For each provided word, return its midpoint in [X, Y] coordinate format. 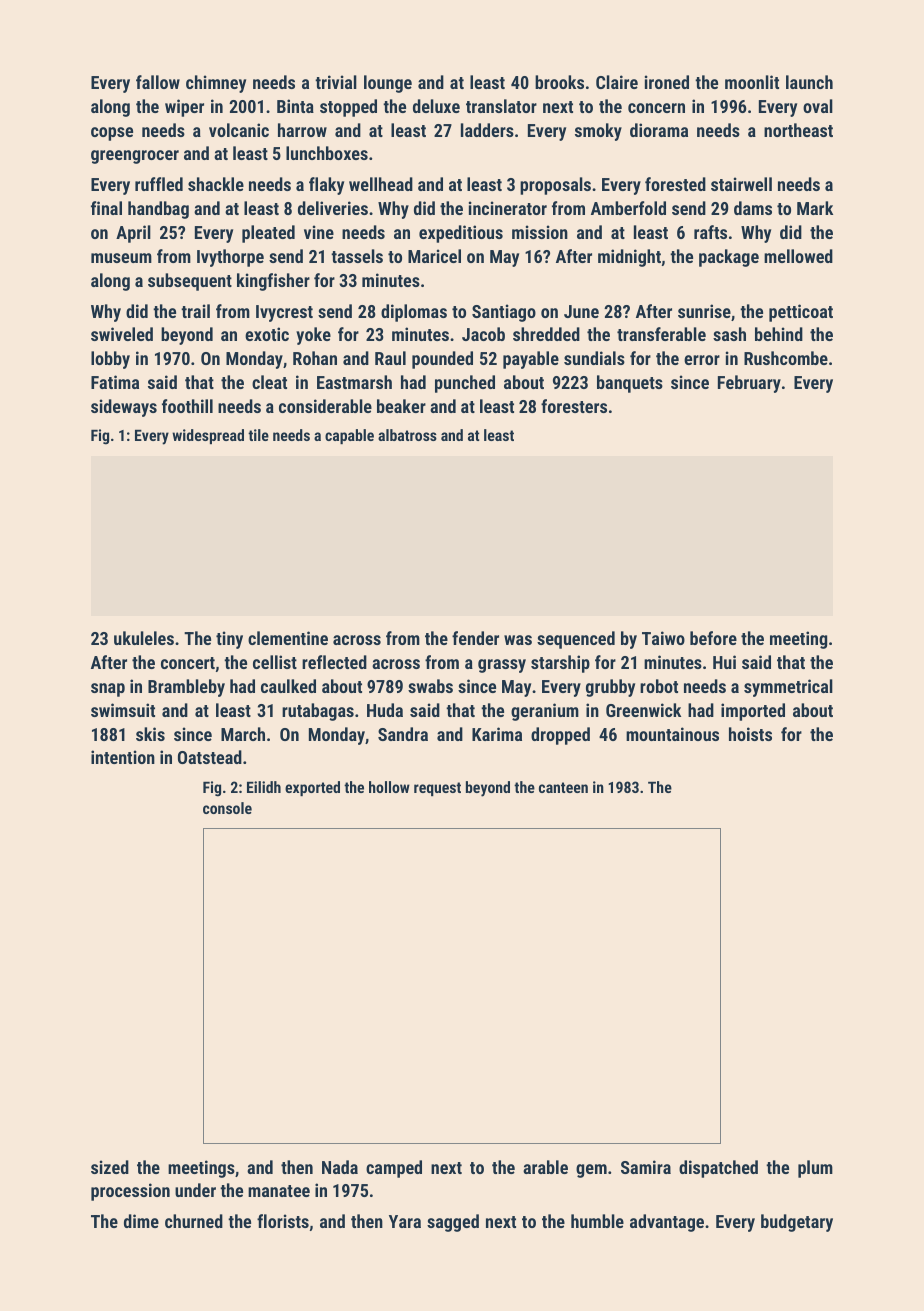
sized [110, 1167]
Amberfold [628, 208]
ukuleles [144, 638]
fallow [158, 82]
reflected [334, 662]
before [713, 638]
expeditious [461, 234]
